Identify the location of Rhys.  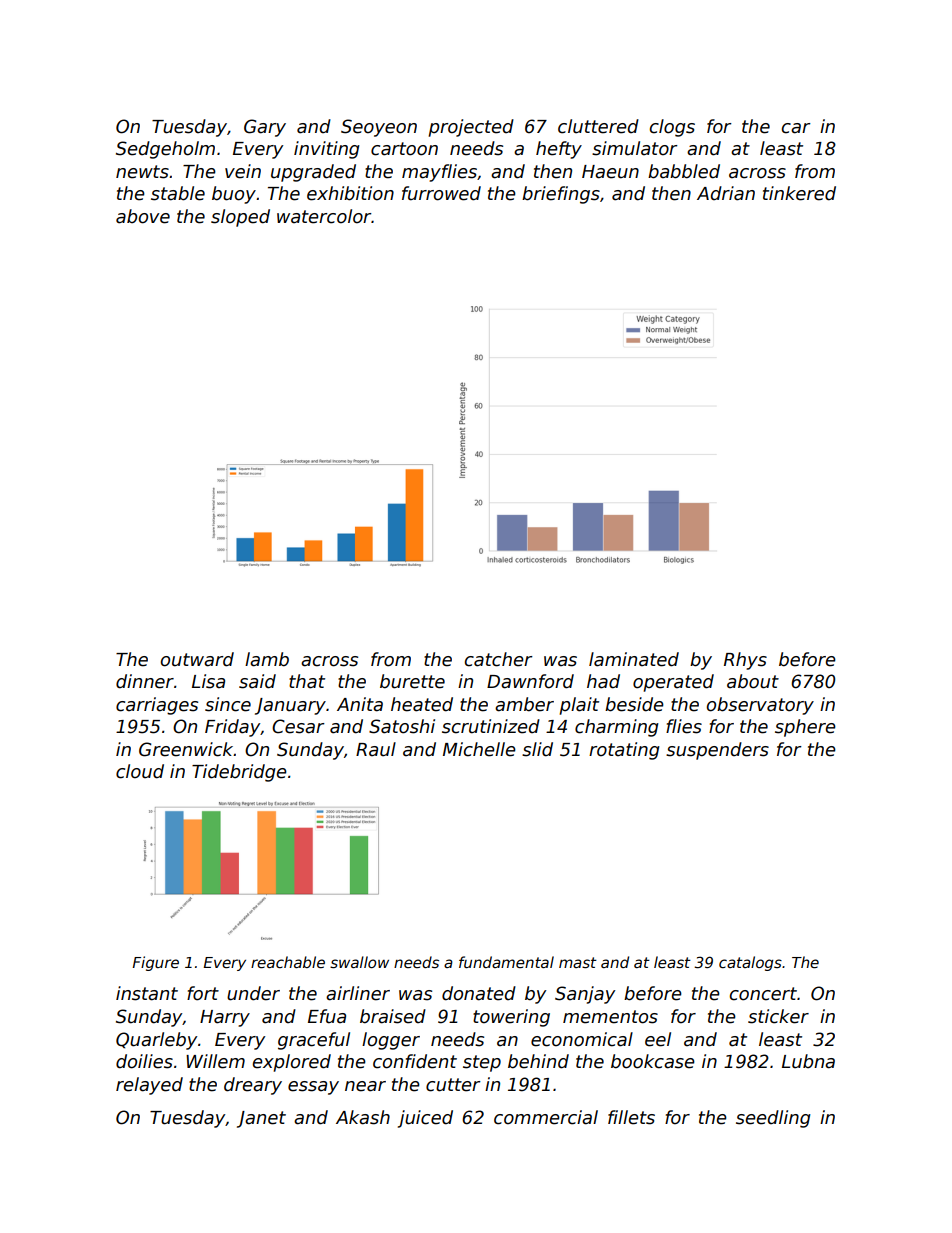
(745, 661).
